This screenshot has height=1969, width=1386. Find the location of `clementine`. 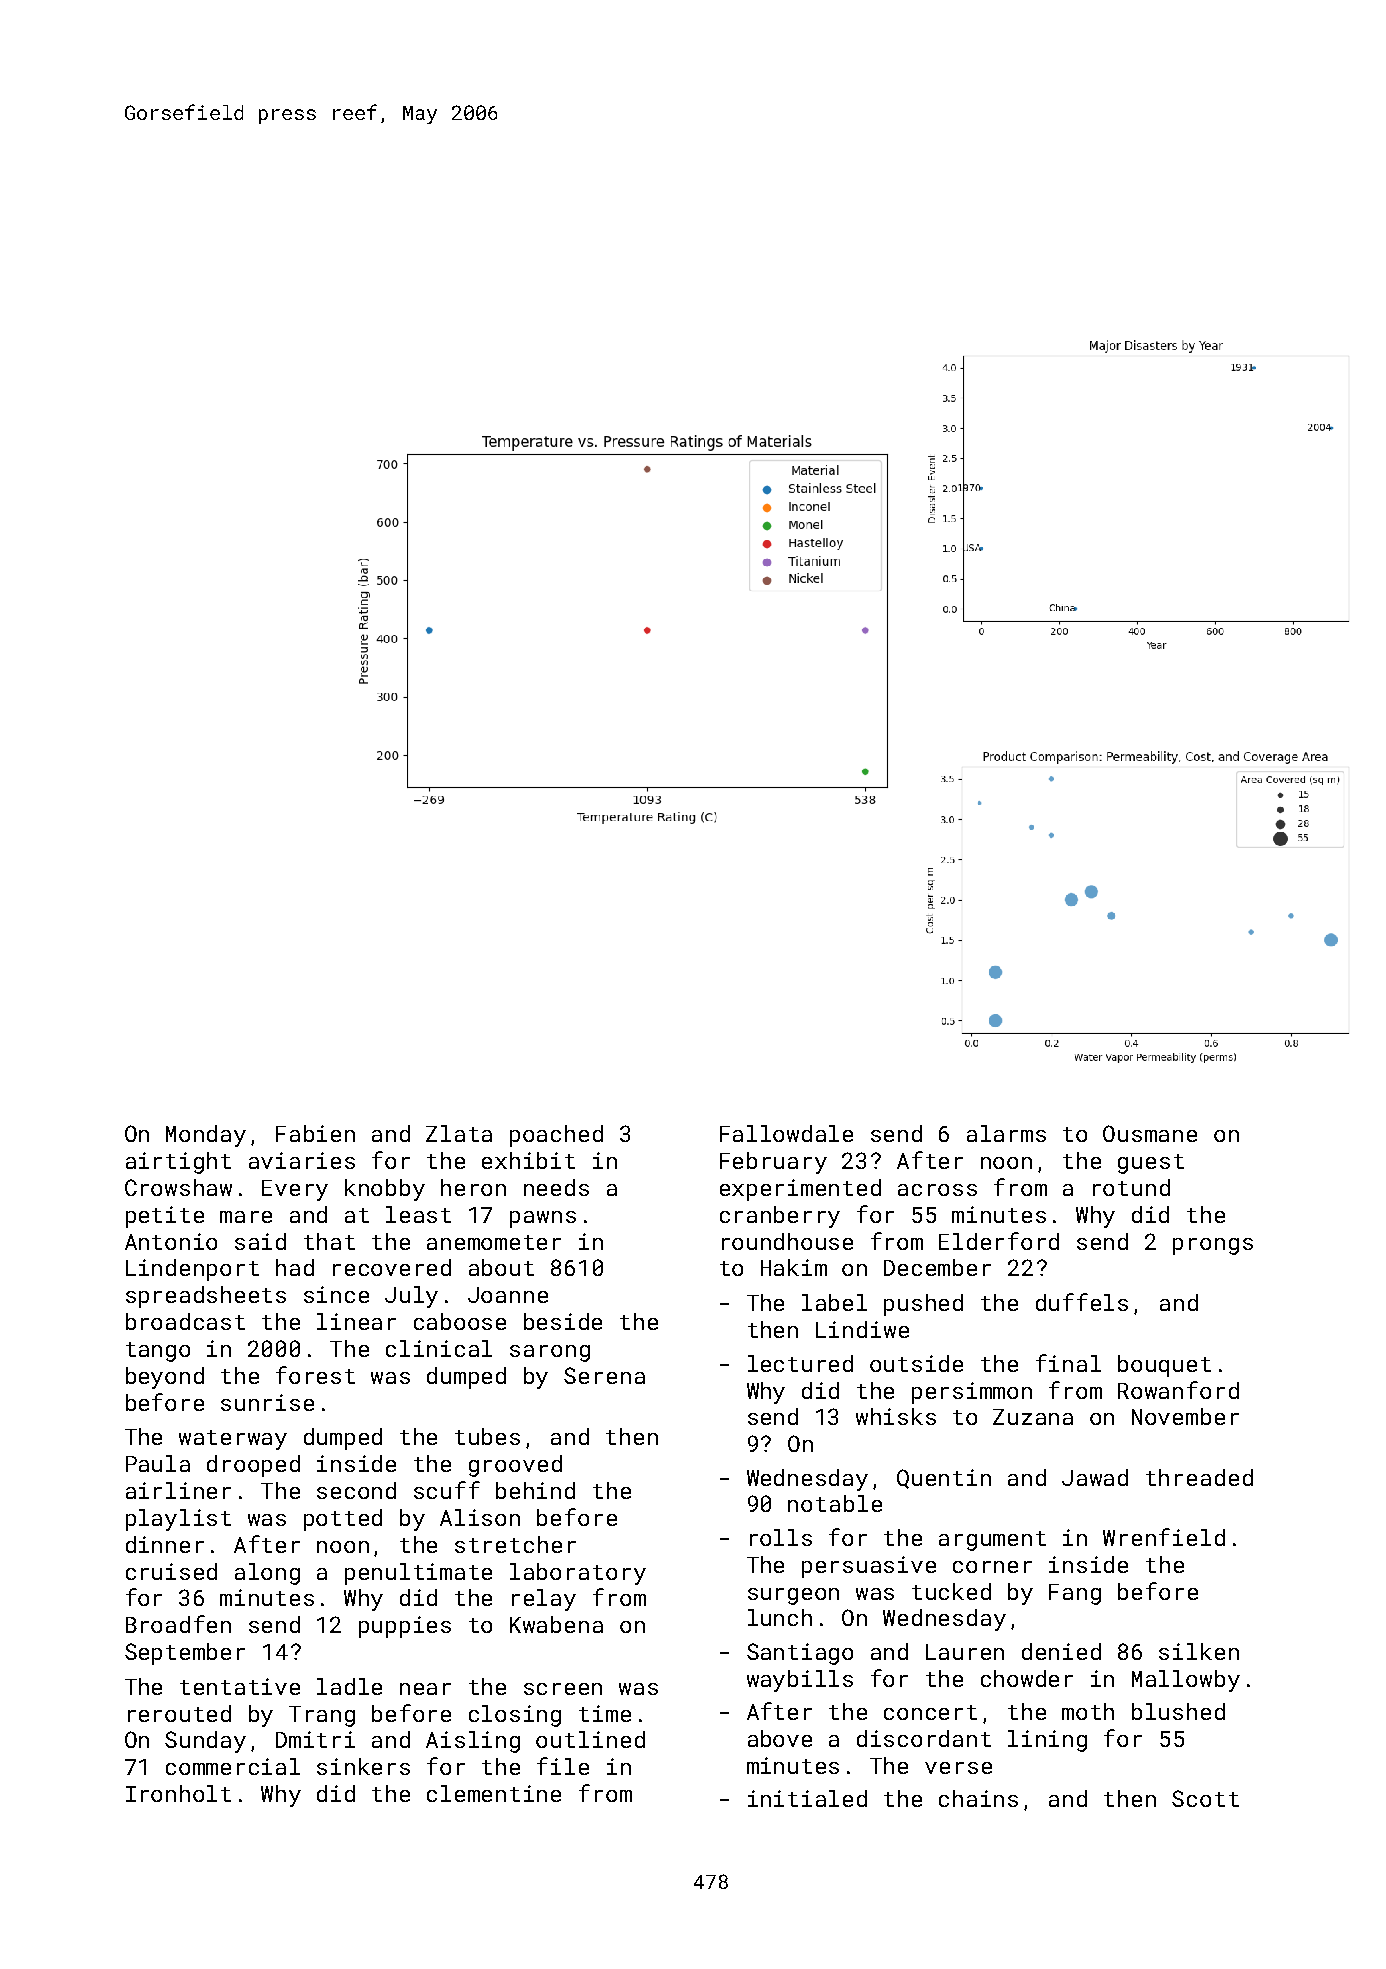

clementine is located at coordinates (494, 1793).
